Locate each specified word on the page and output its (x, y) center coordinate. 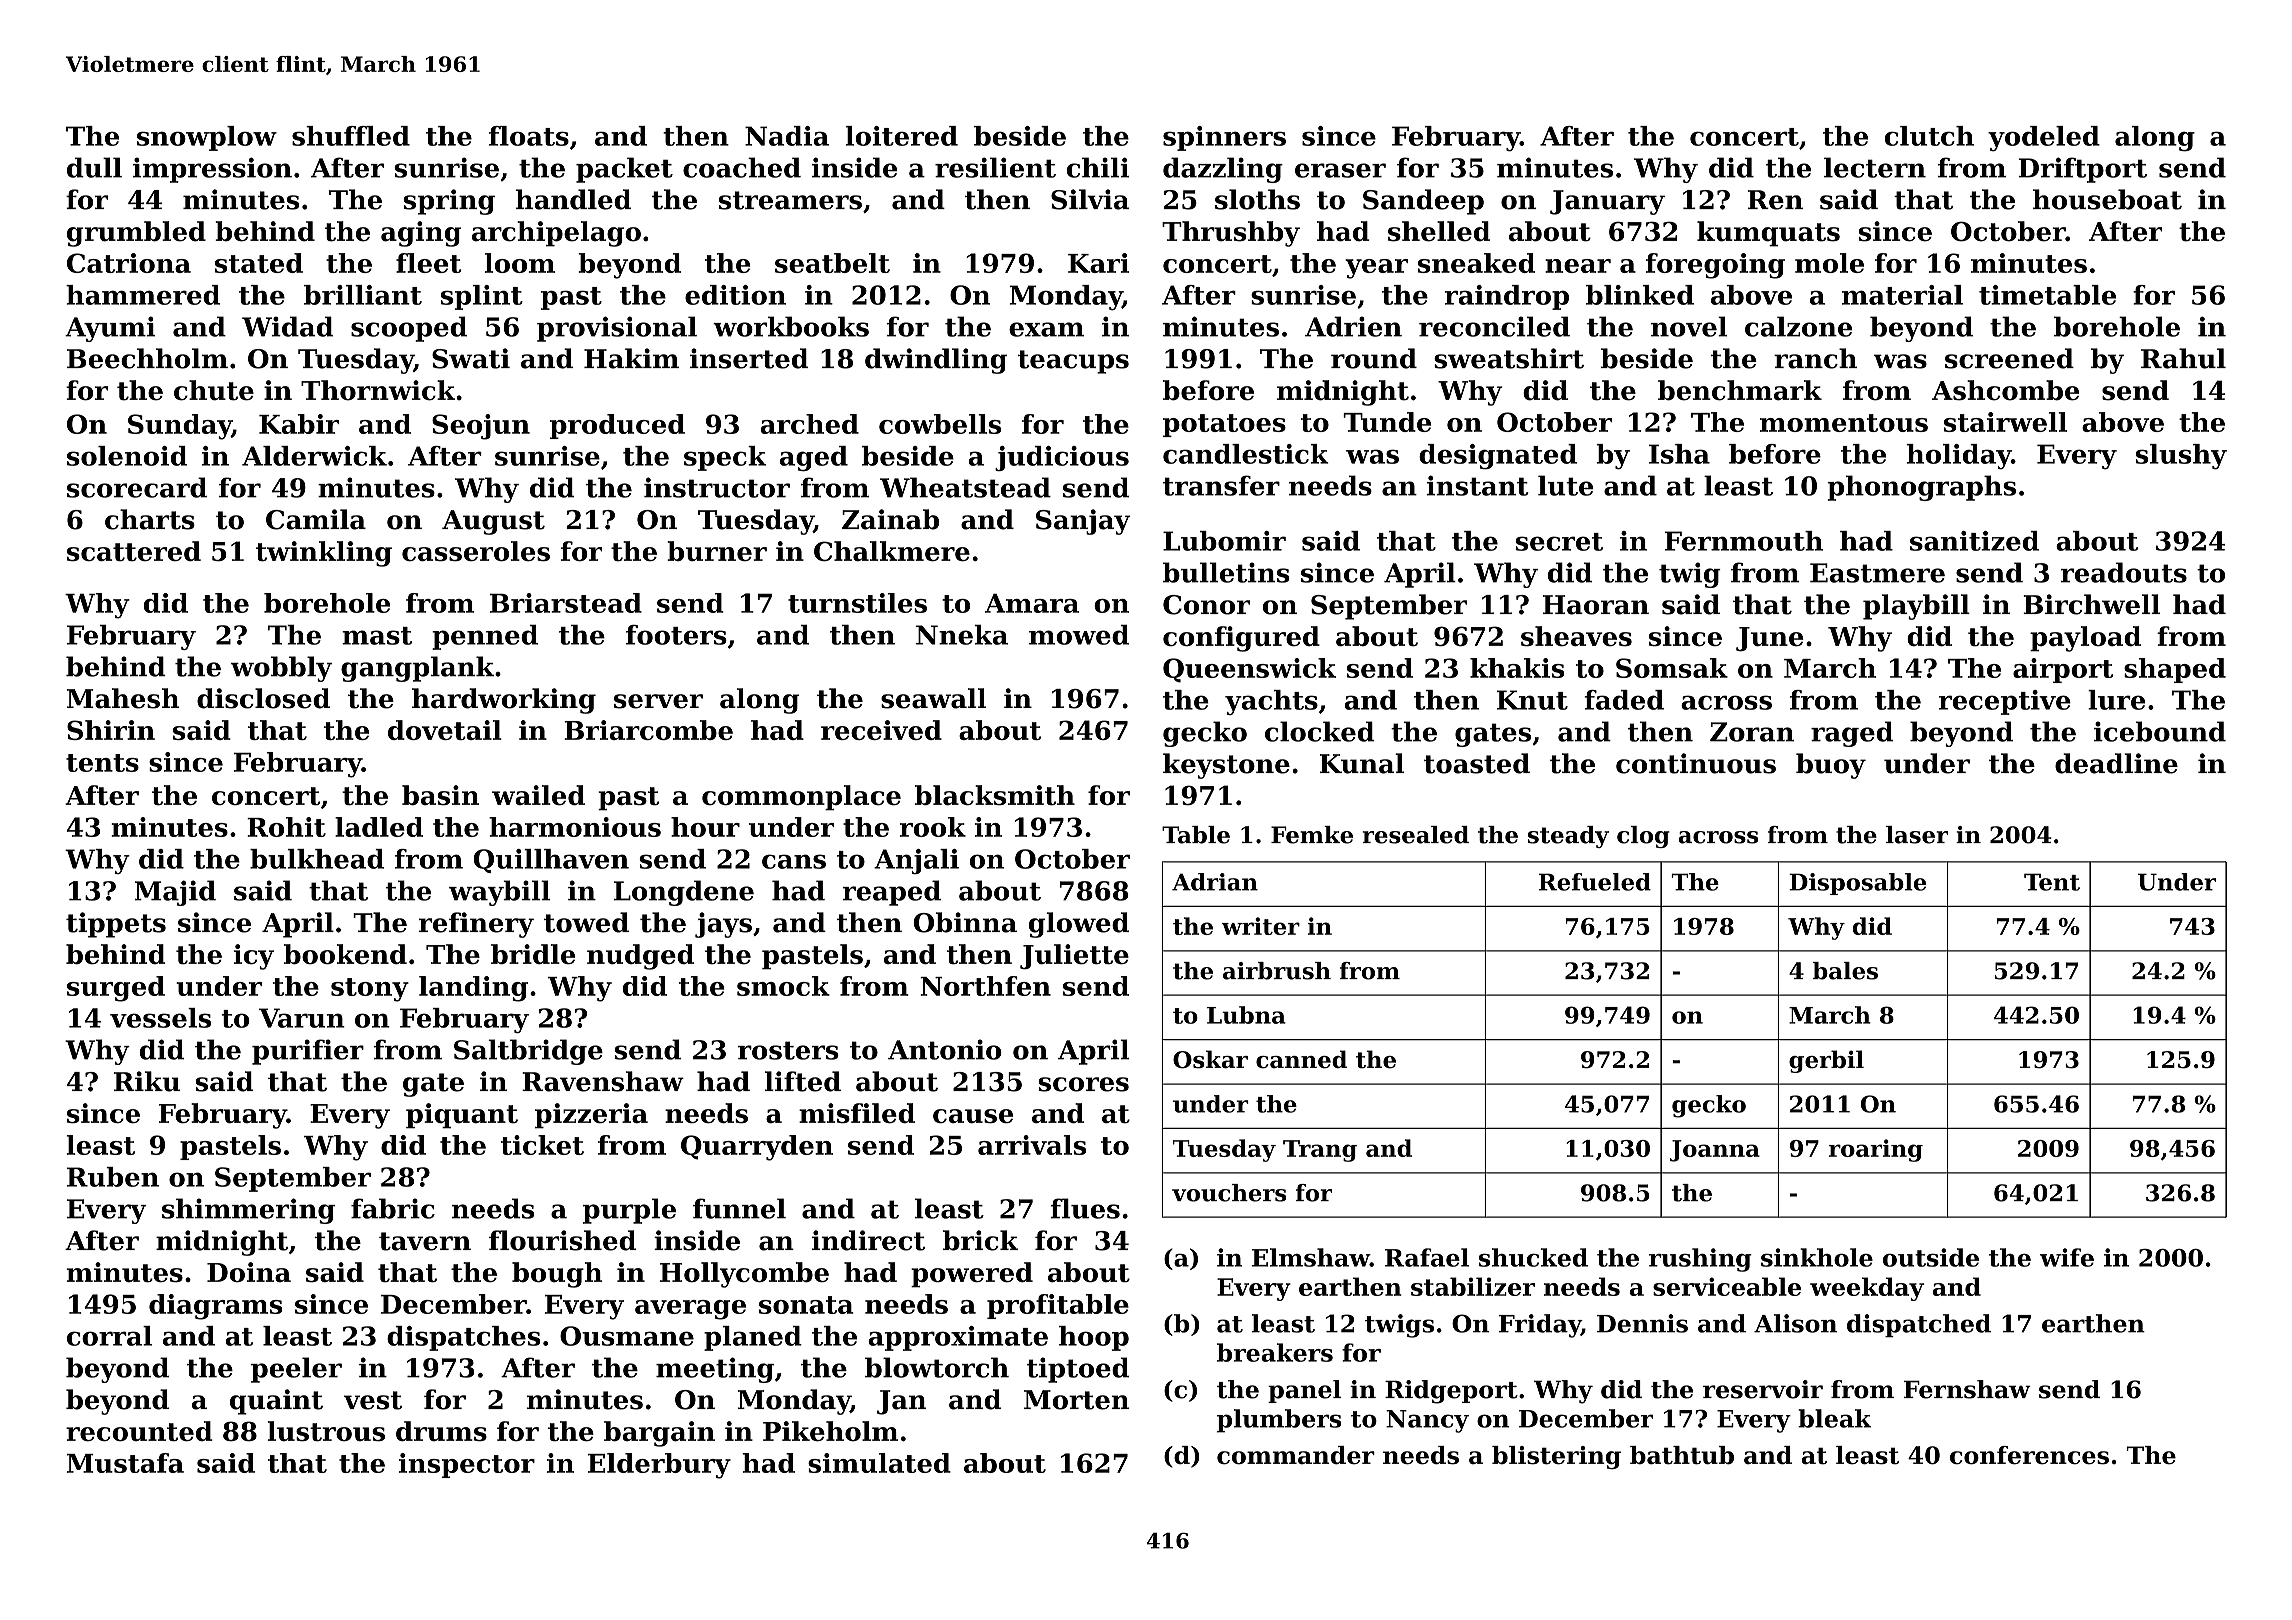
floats (529, 136)
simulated (879, 1463)
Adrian (1215, 882)
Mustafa (125, 1463)
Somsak (1672, 668)
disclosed (263, 698)
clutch (1929, 136)
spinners (1224, 138)
